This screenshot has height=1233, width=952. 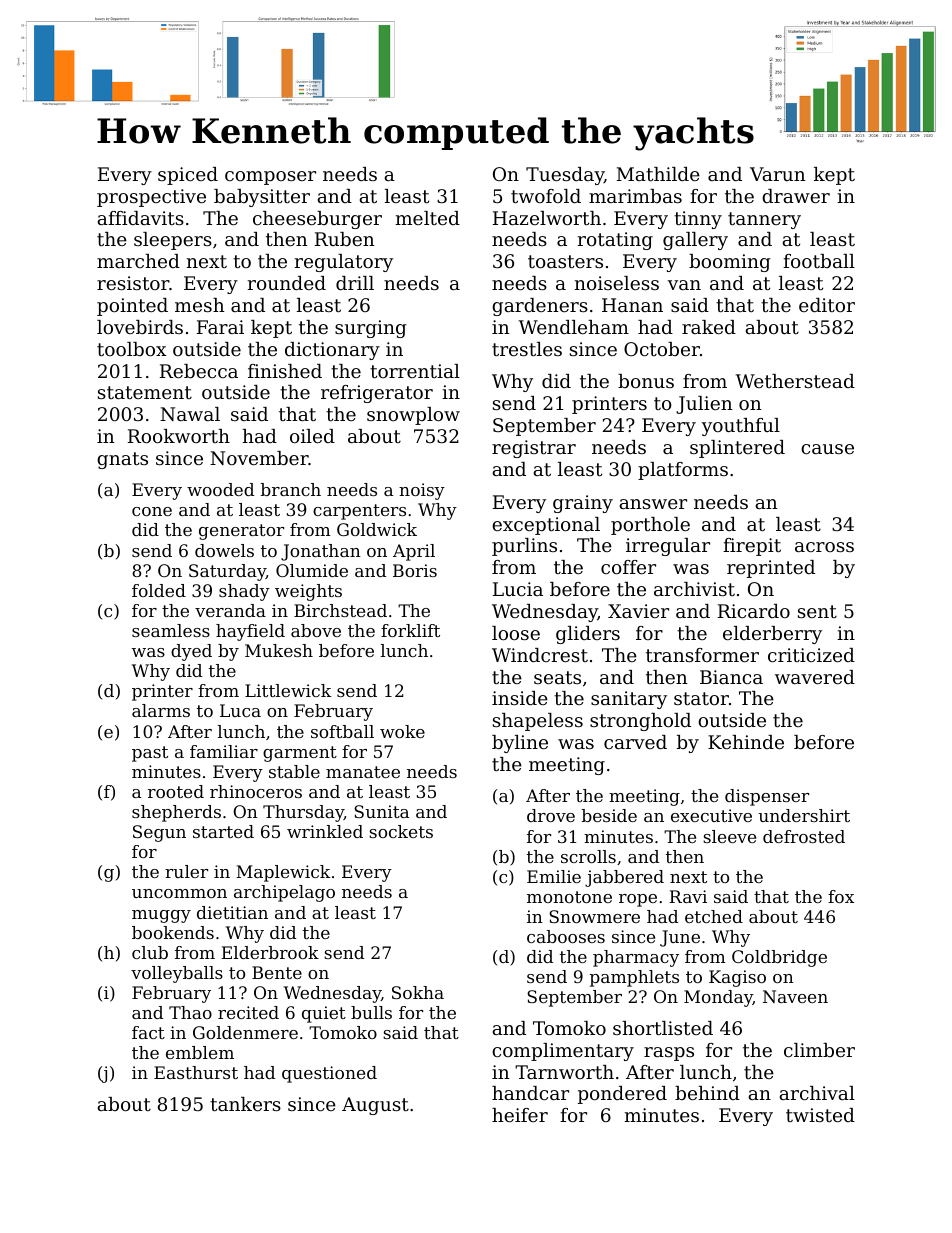 What do you see at coordinates (308, 592) in the screenshot?
I see `weights` at bounding box center [308, 592].
